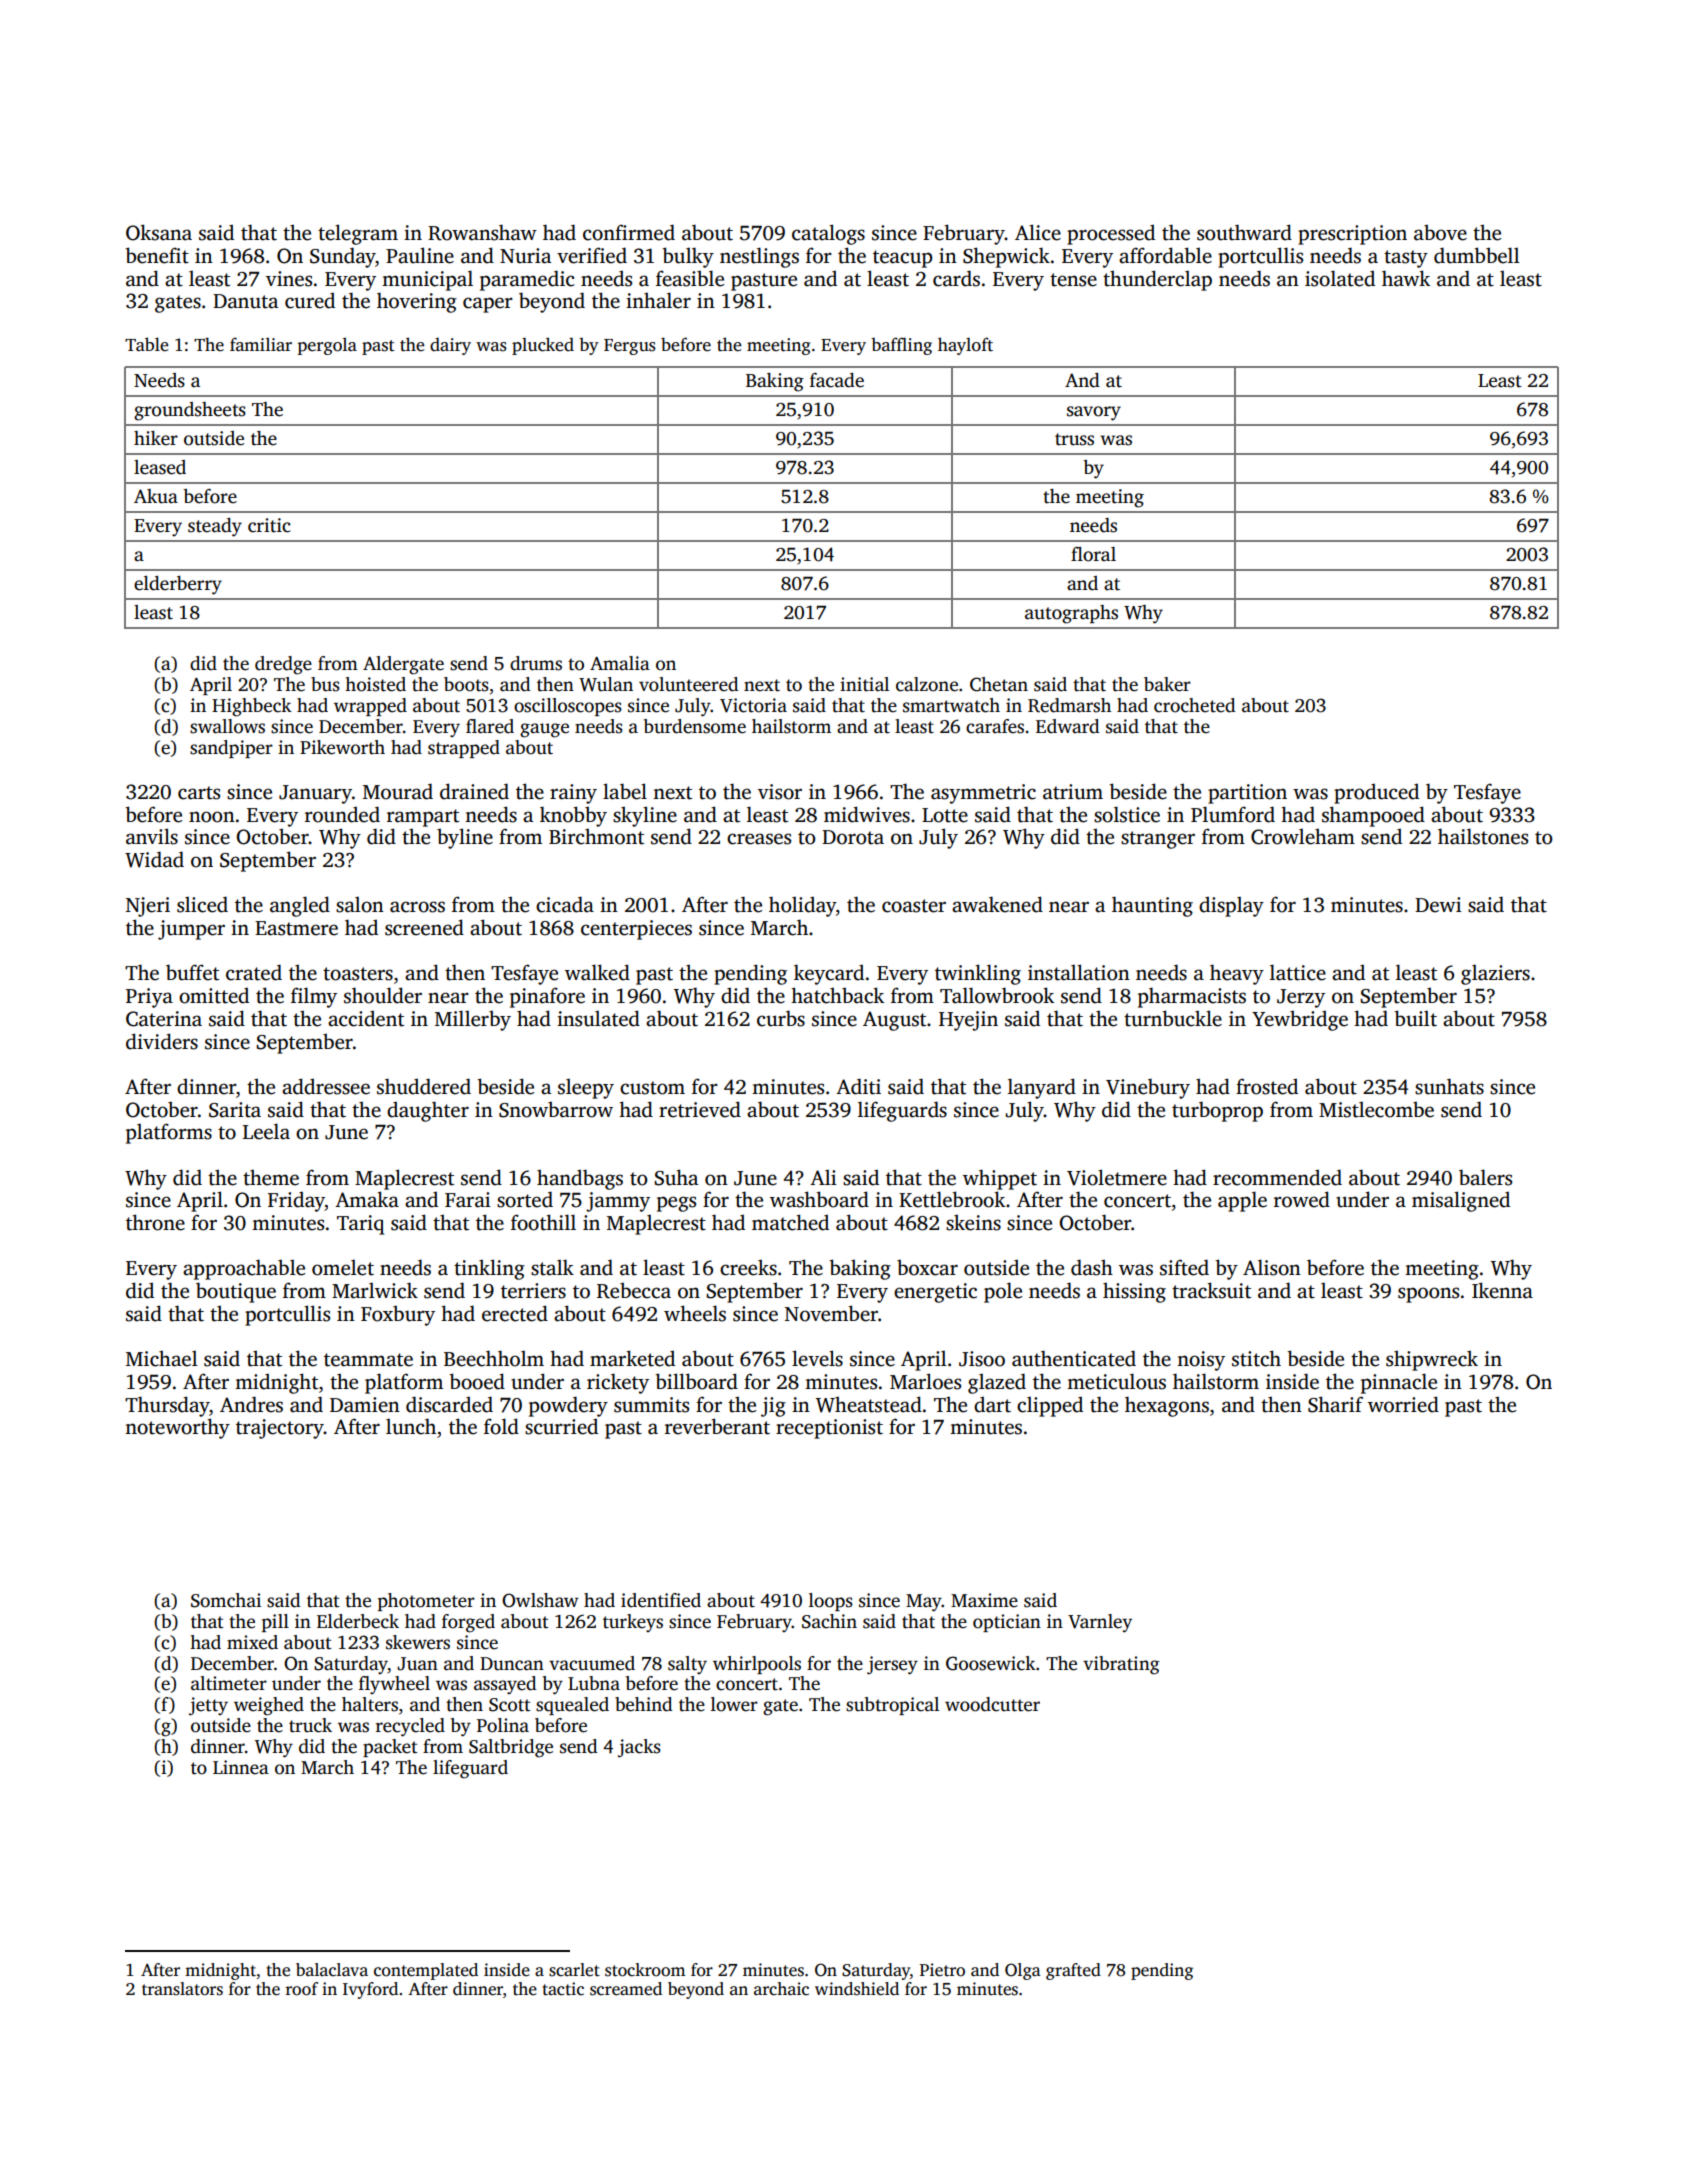 The height and width of the image is (2178, 1683). What do you see at coordinates (620, 663) in the image?
I see `Amalia` at bounding box center [620, 663].
